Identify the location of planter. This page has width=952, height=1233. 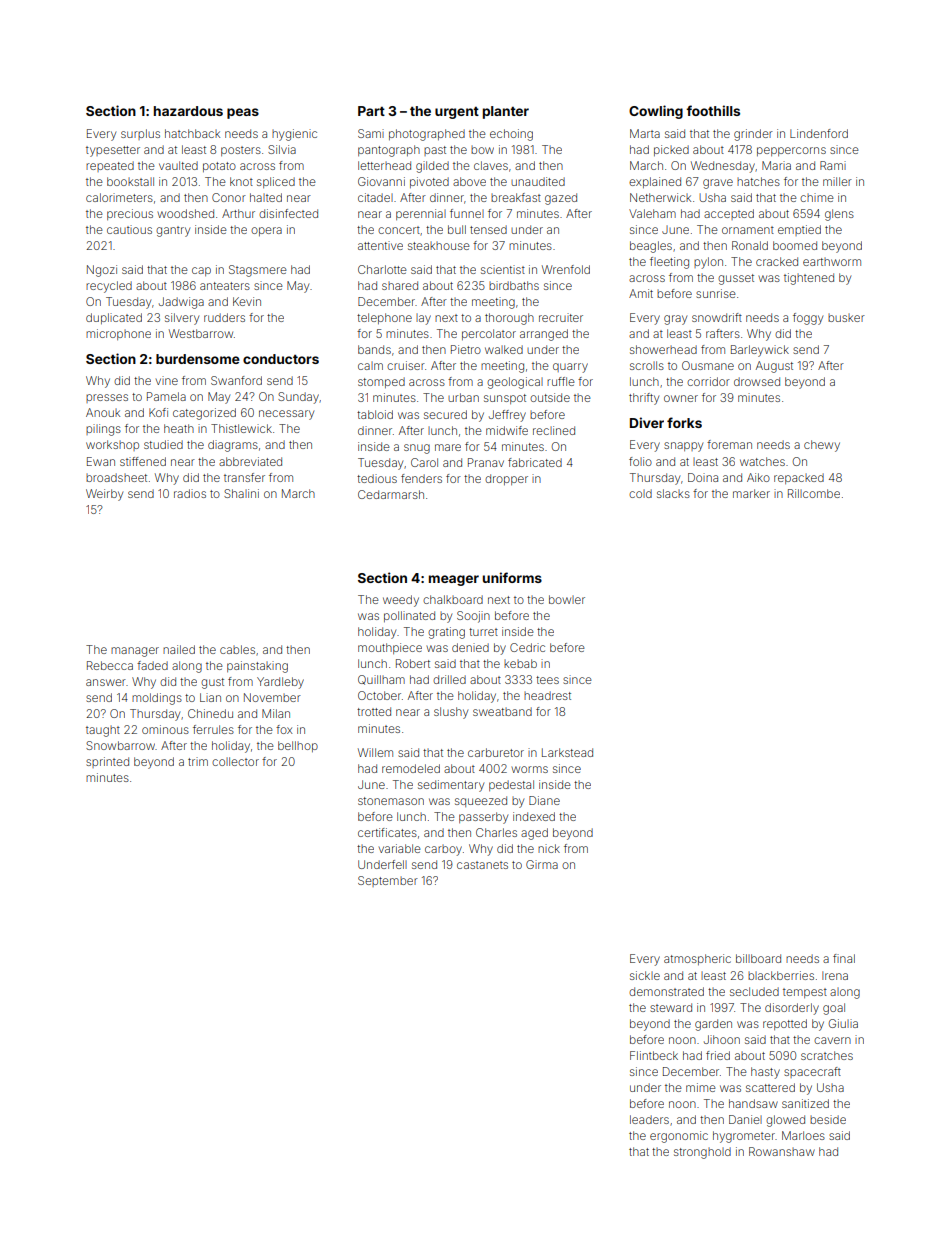
(506, 112).
